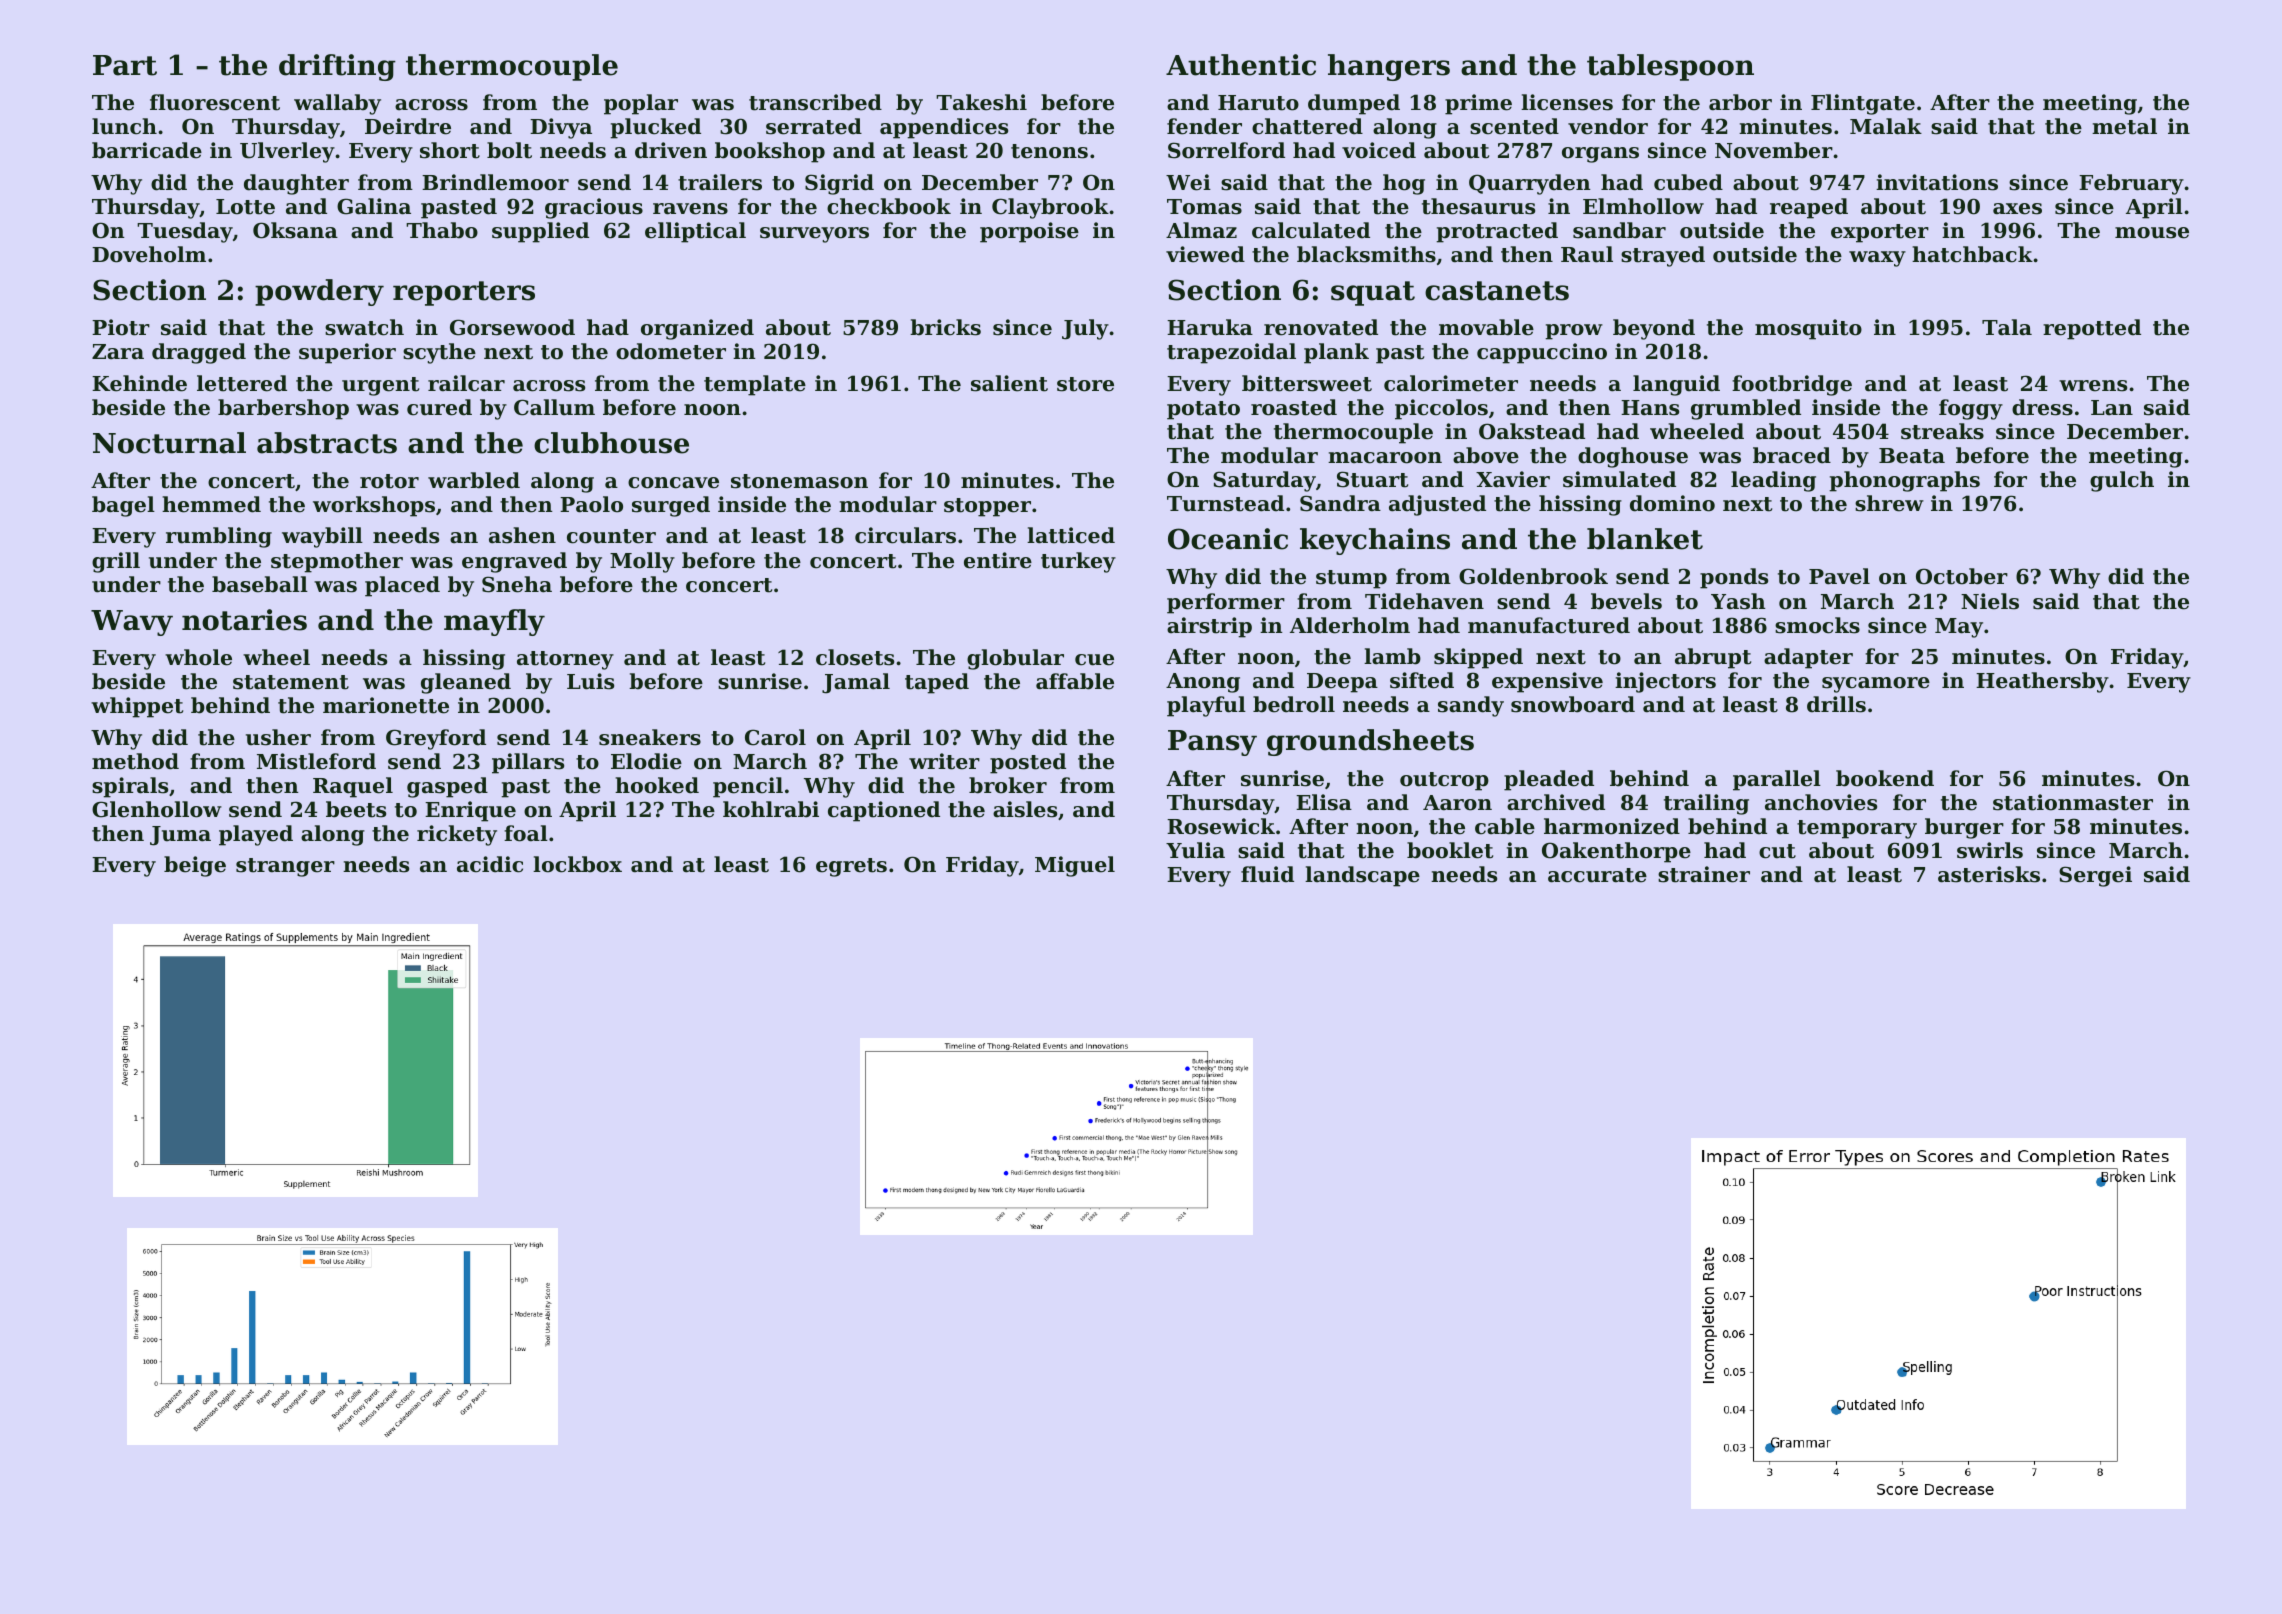 This screenshot has width=2282, height=1614. What do you see at coordinates (1204, 207) in the screenshot?
I see `Tomas` at bounding box center [1204, 207].
